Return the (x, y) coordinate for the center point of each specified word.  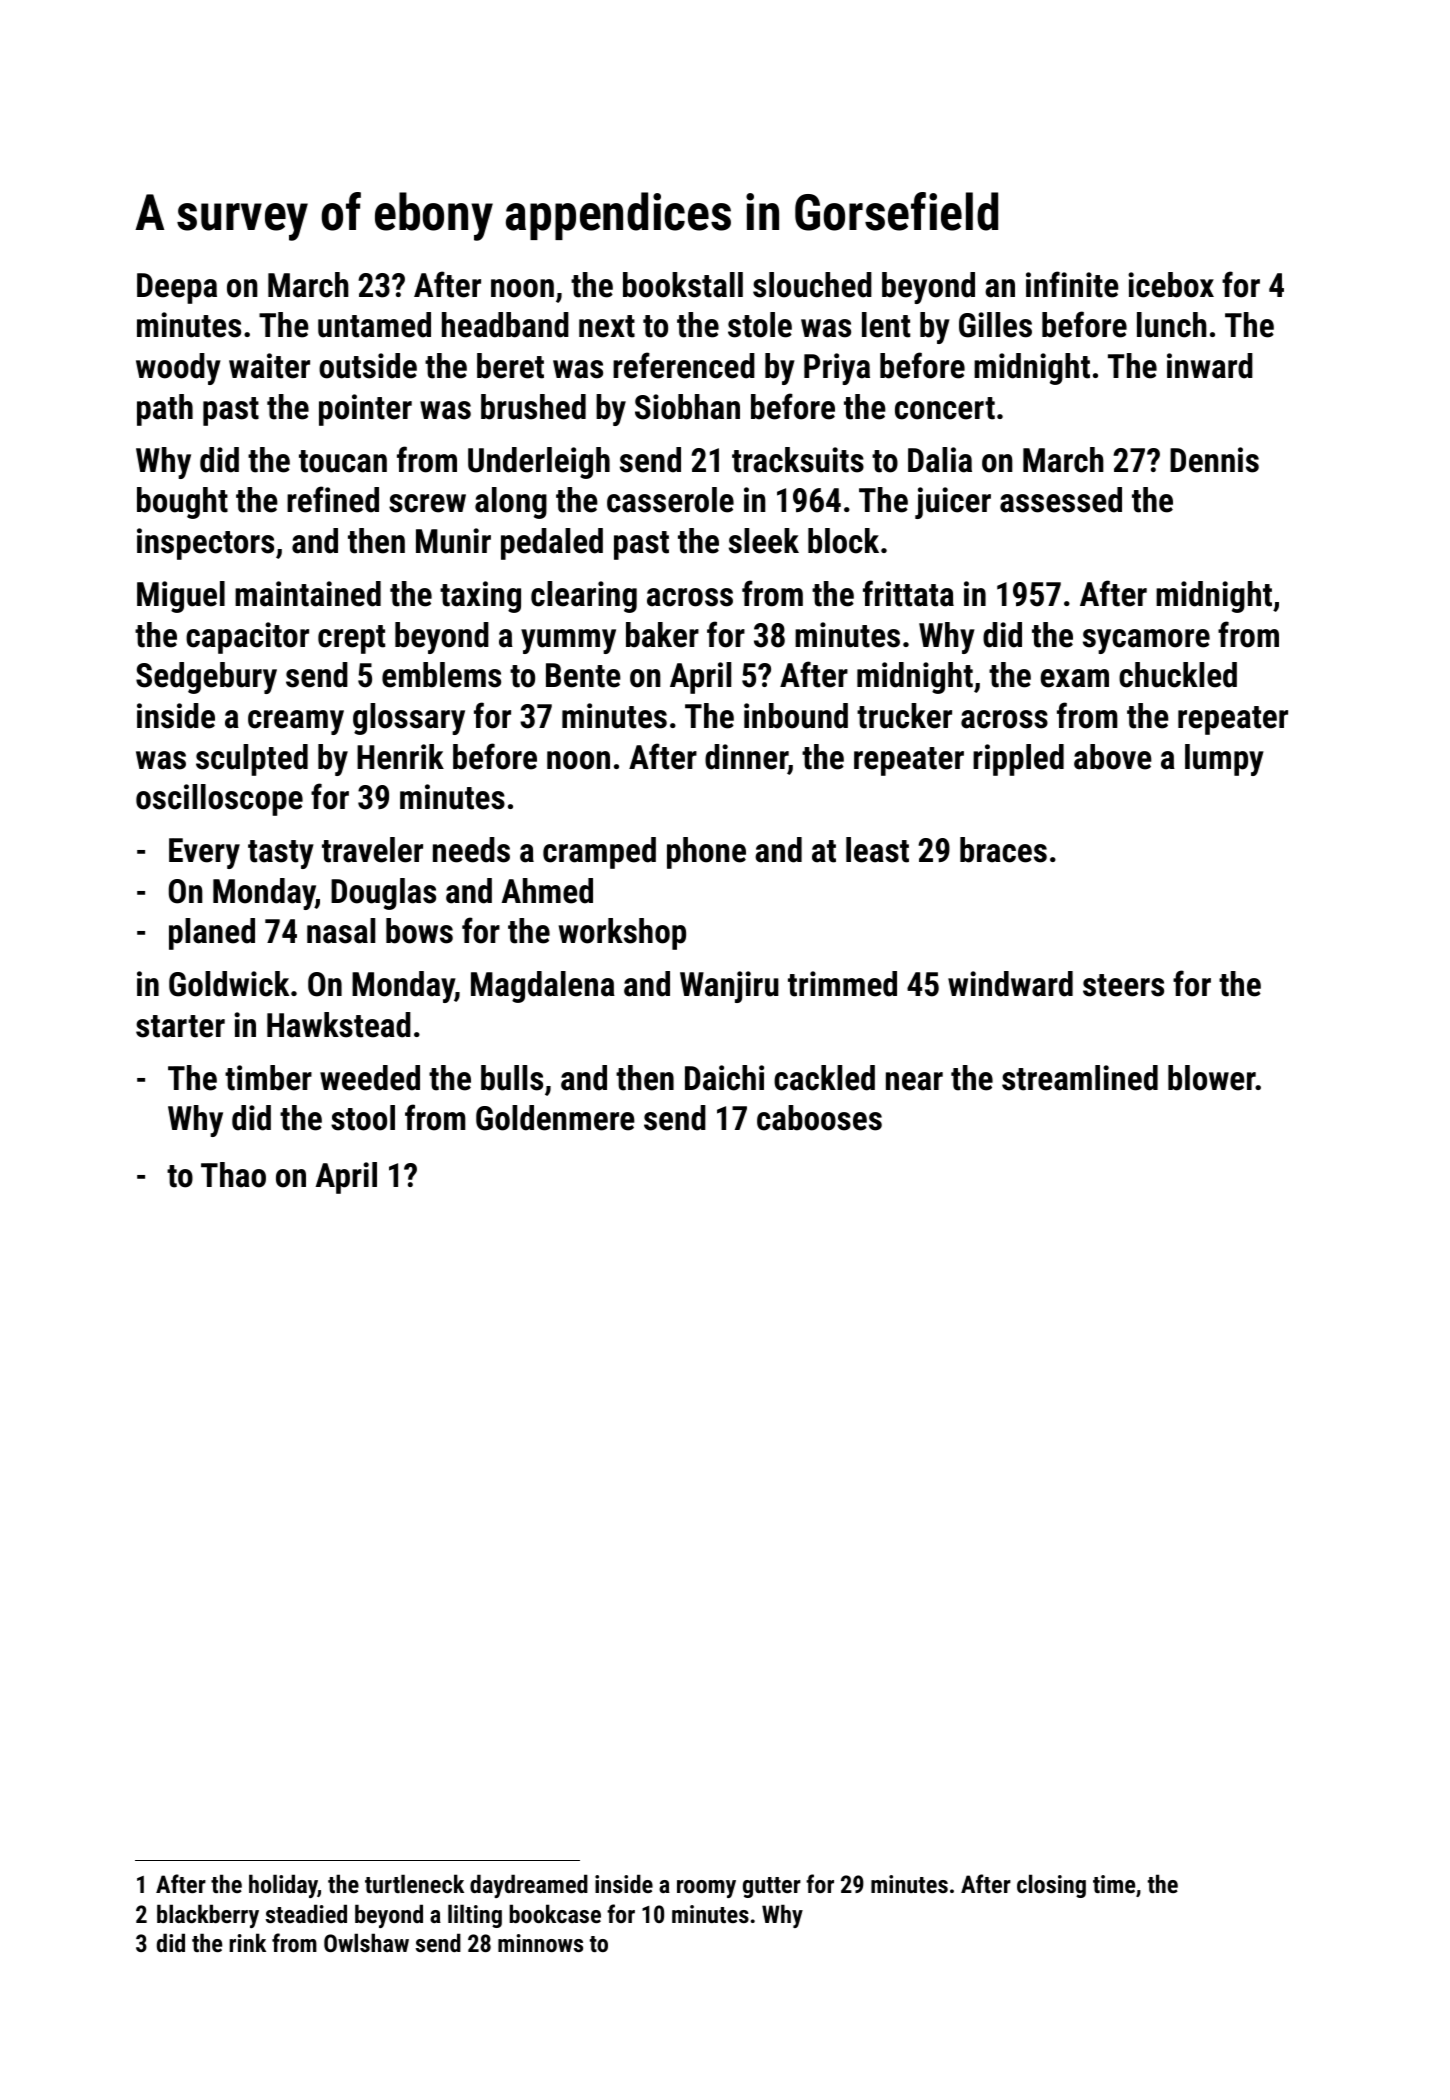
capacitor (247, 638)
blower (1212, 1078)
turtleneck (414, 1883)
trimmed (842, 984)
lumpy (1224, 760)
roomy (706, 1889)
